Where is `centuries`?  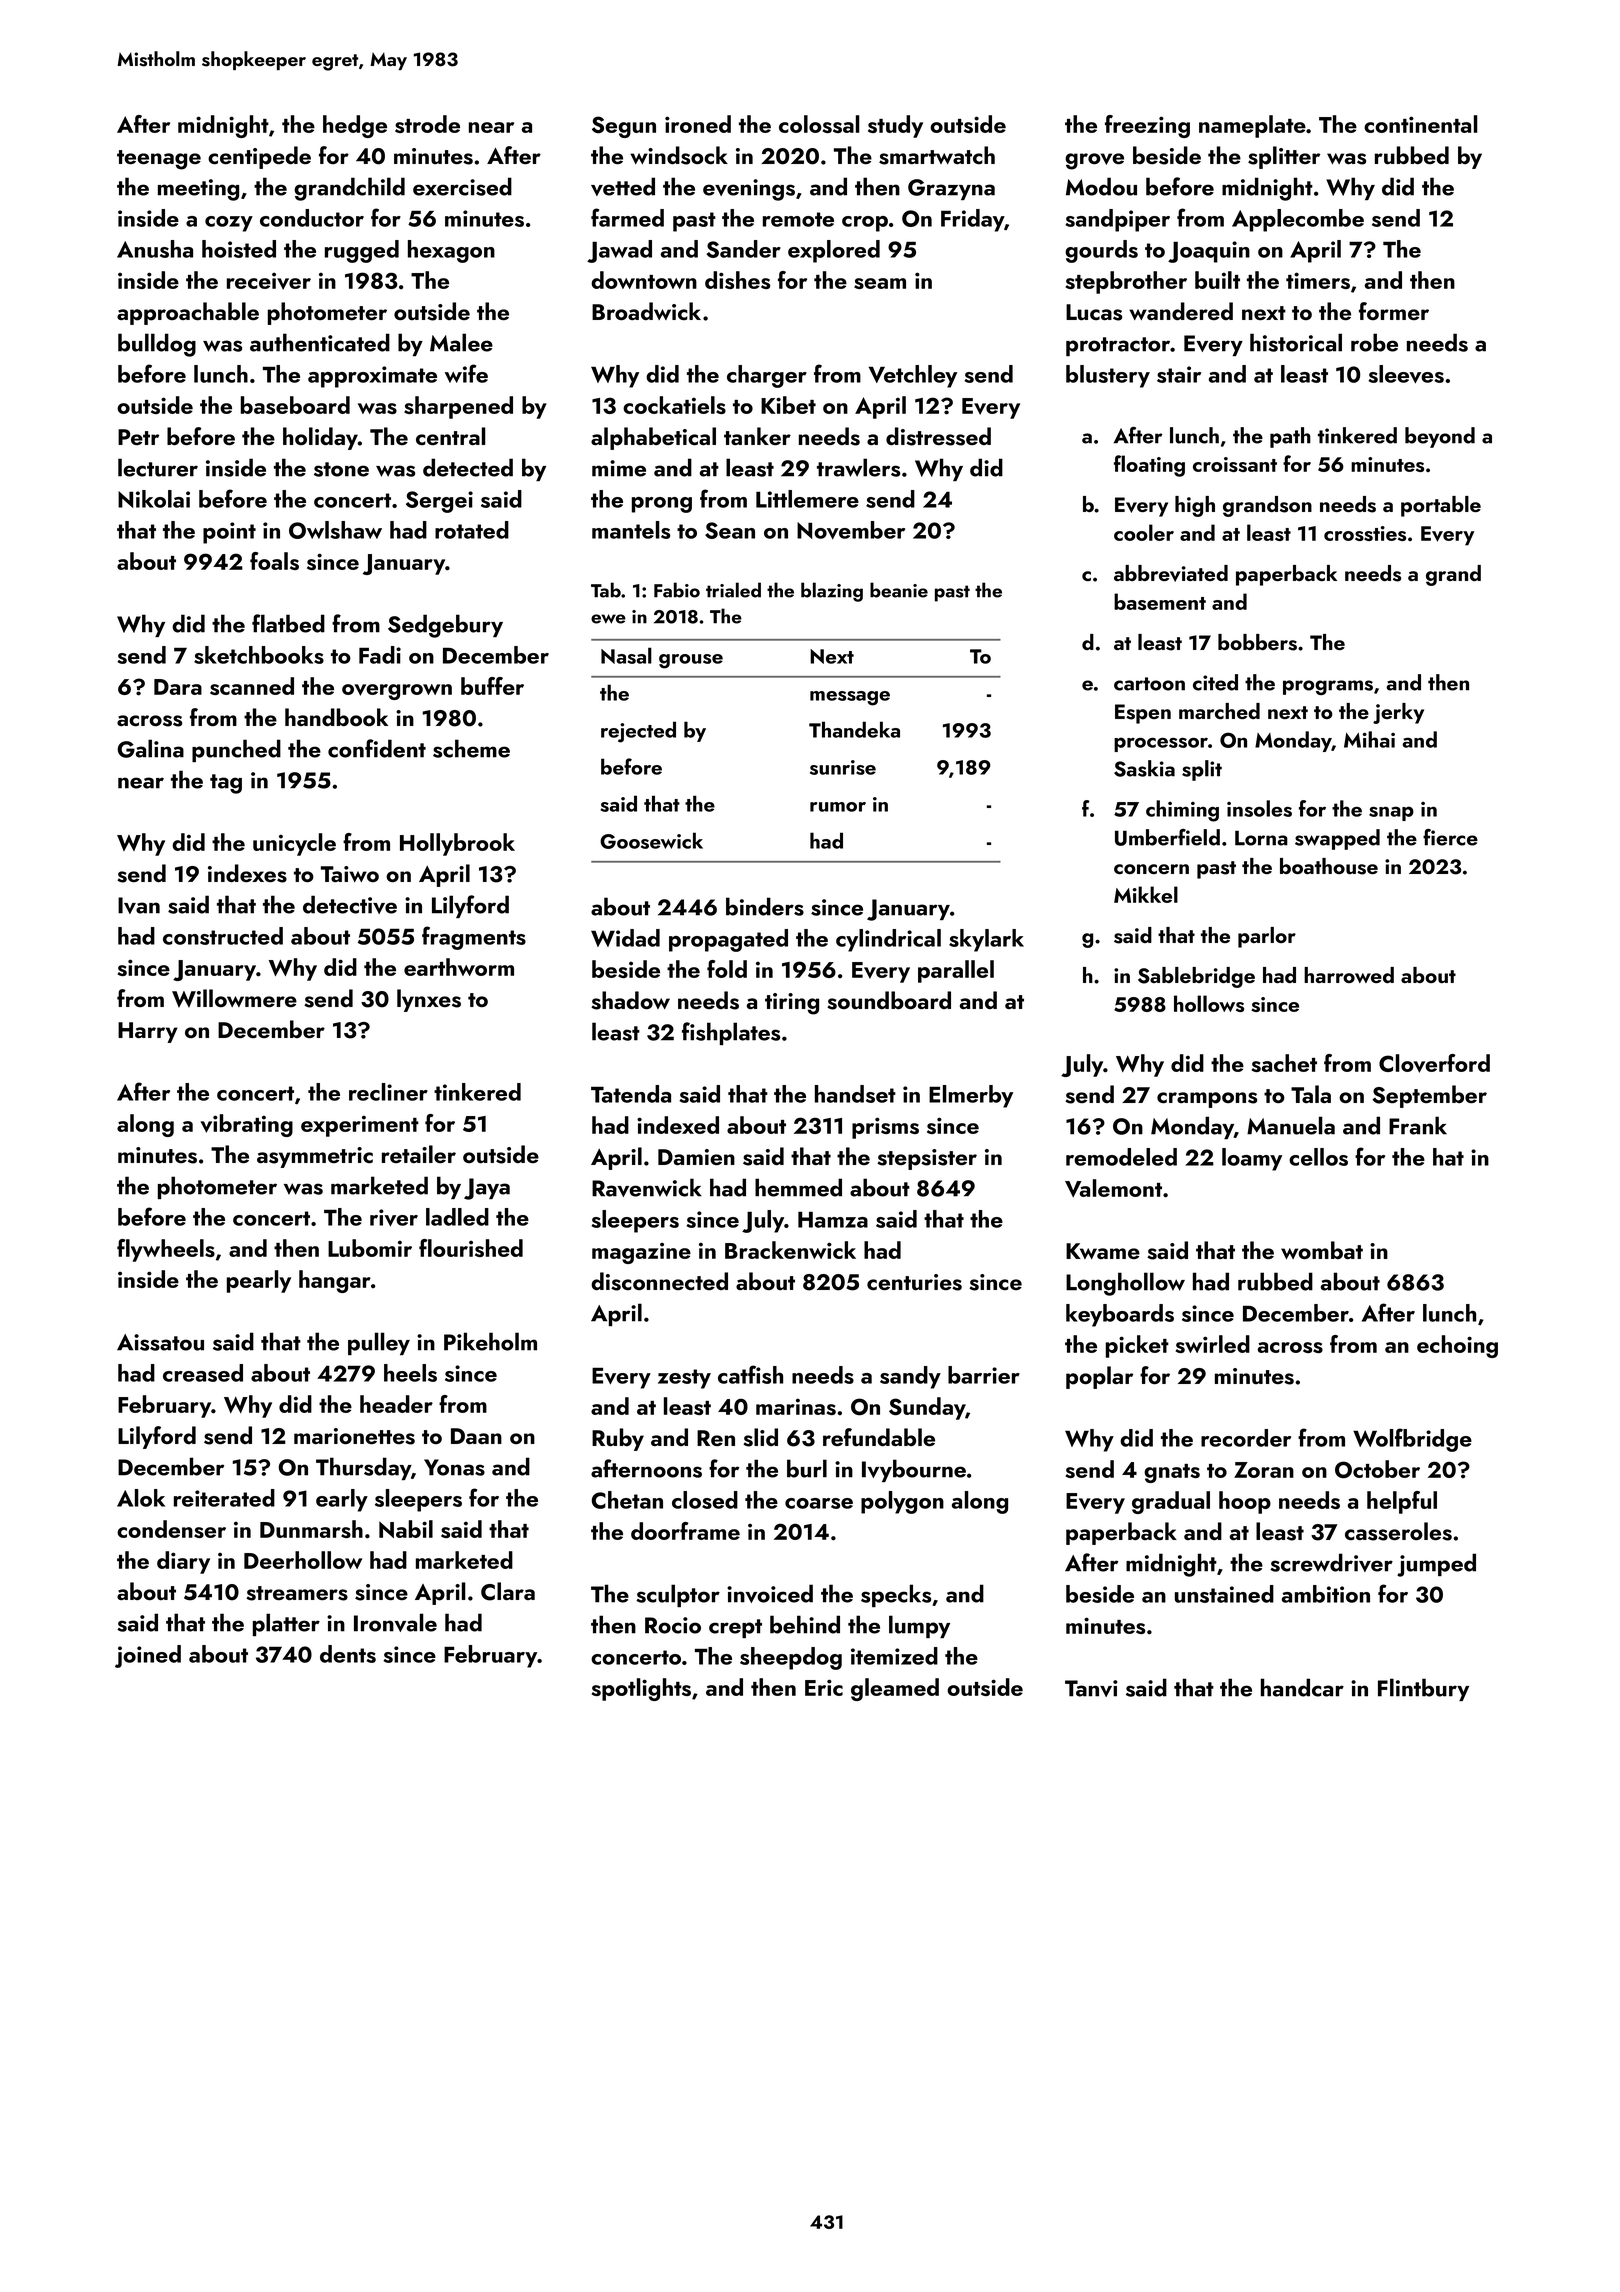 centuries is located at coordinates (914, 1282).
